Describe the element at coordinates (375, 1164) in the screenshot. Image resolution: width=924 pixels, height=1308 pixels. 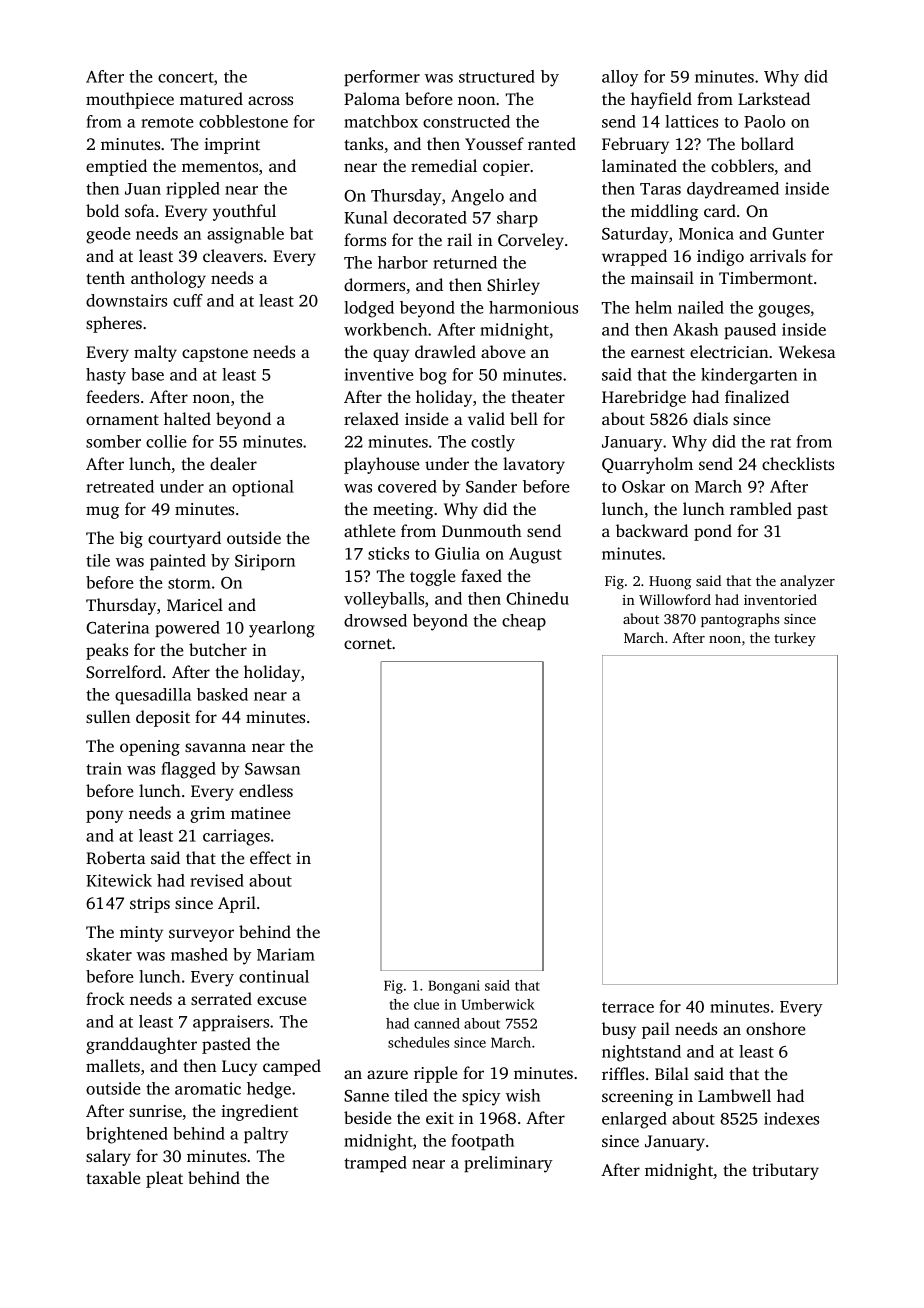
I see `tramped` at that location.
